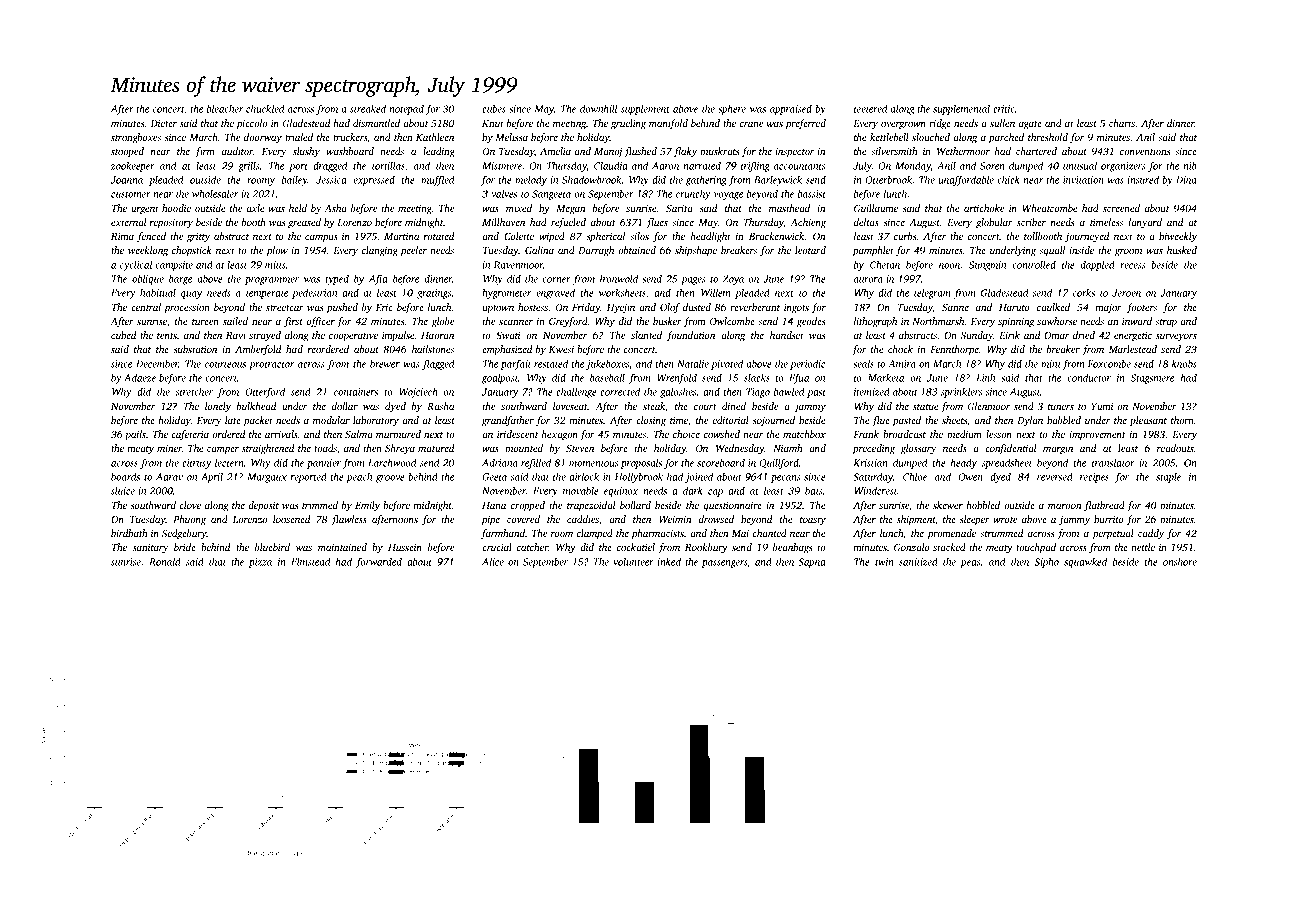 The width and height of the screenshot is (1308, 924). I want to click on Natalie, so click(693, 364).
